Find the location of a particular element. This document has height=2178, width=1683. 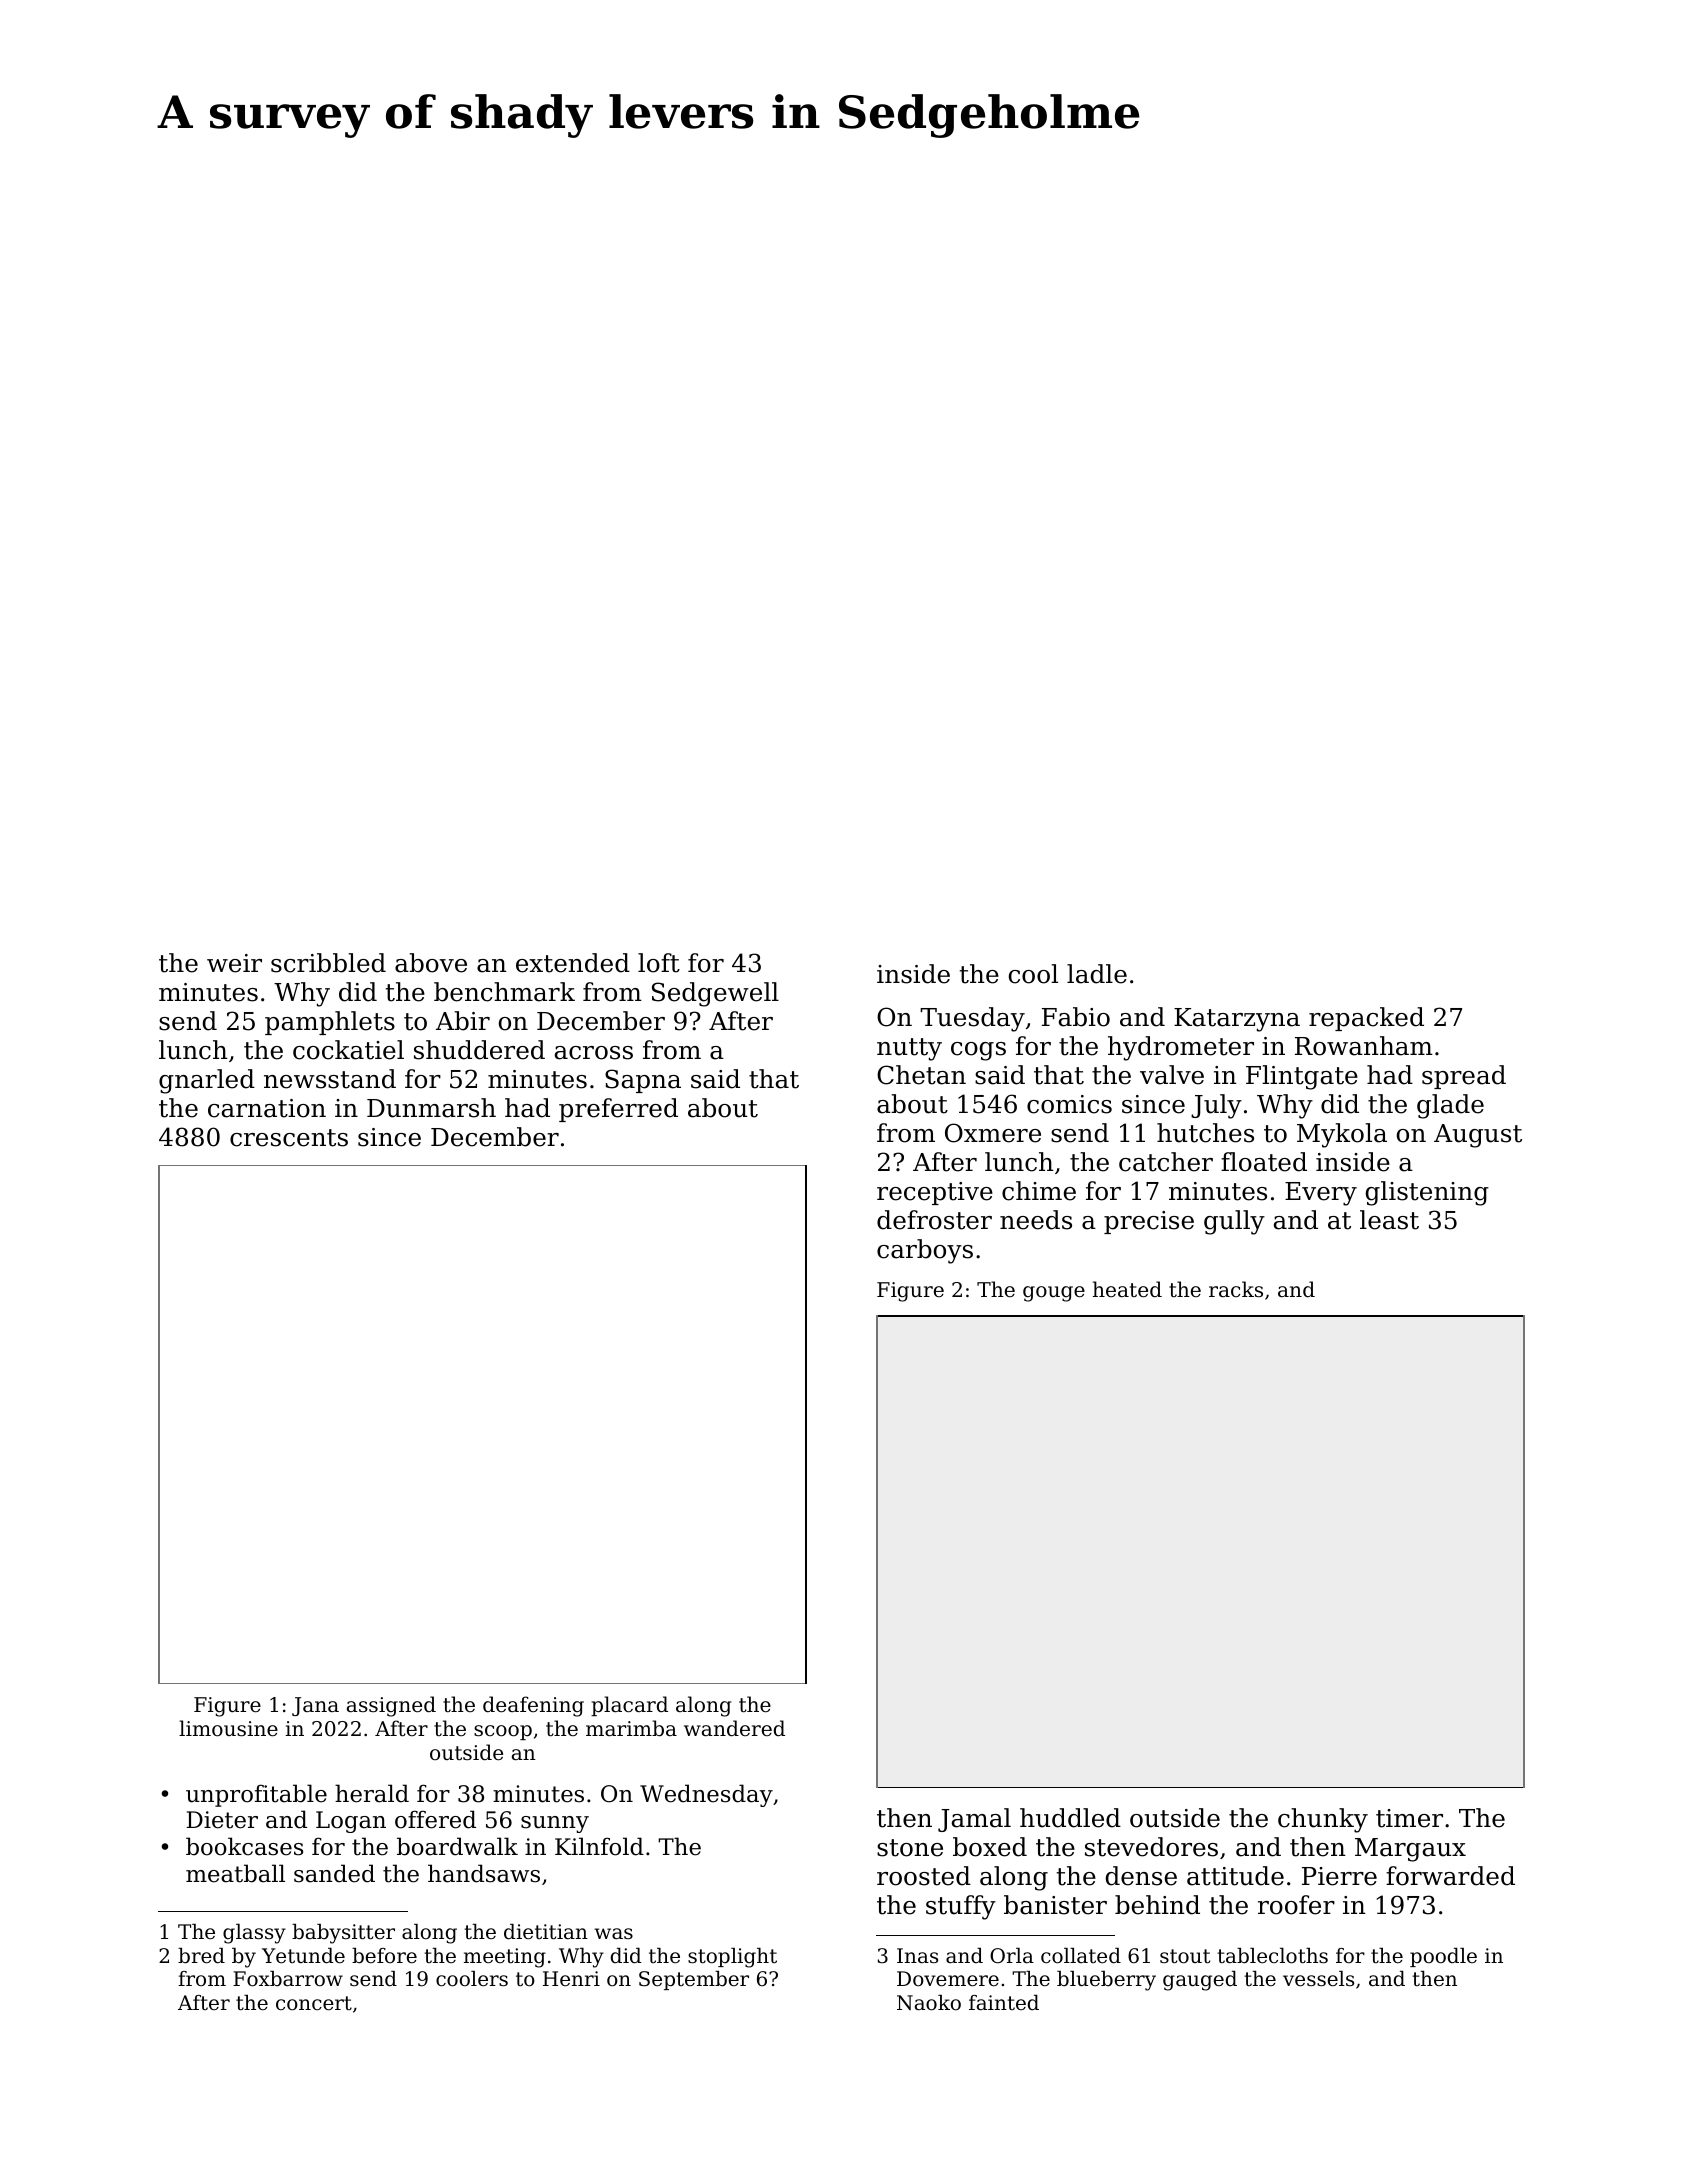

Jana is located at coordinates (315, 1706).
